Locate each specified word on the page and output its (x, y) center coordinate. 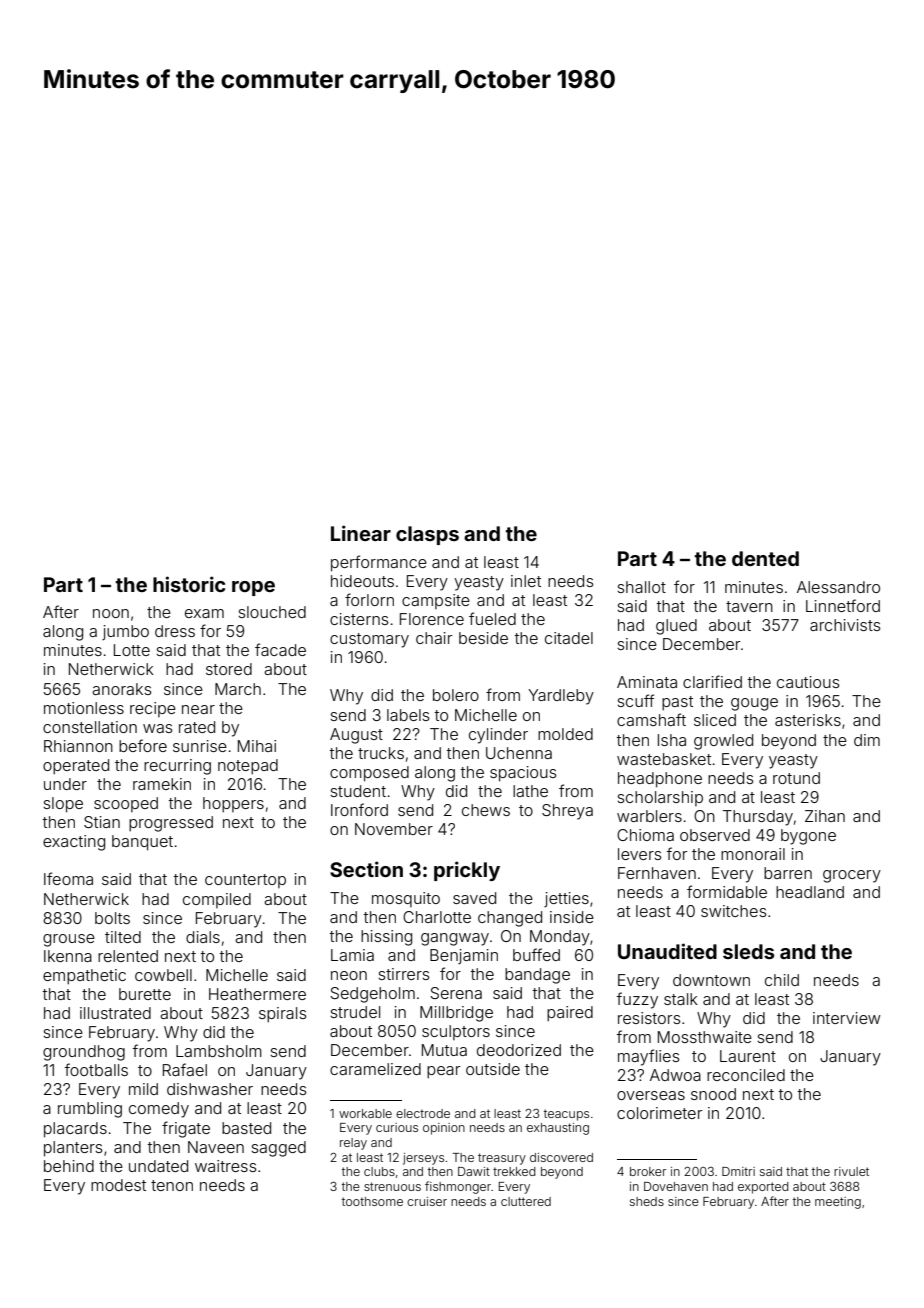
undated (158, 1166)
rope (253, 588)
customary (369, 640)
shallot (641, 587)
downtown (711, 980)
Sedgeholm (372, 995)
